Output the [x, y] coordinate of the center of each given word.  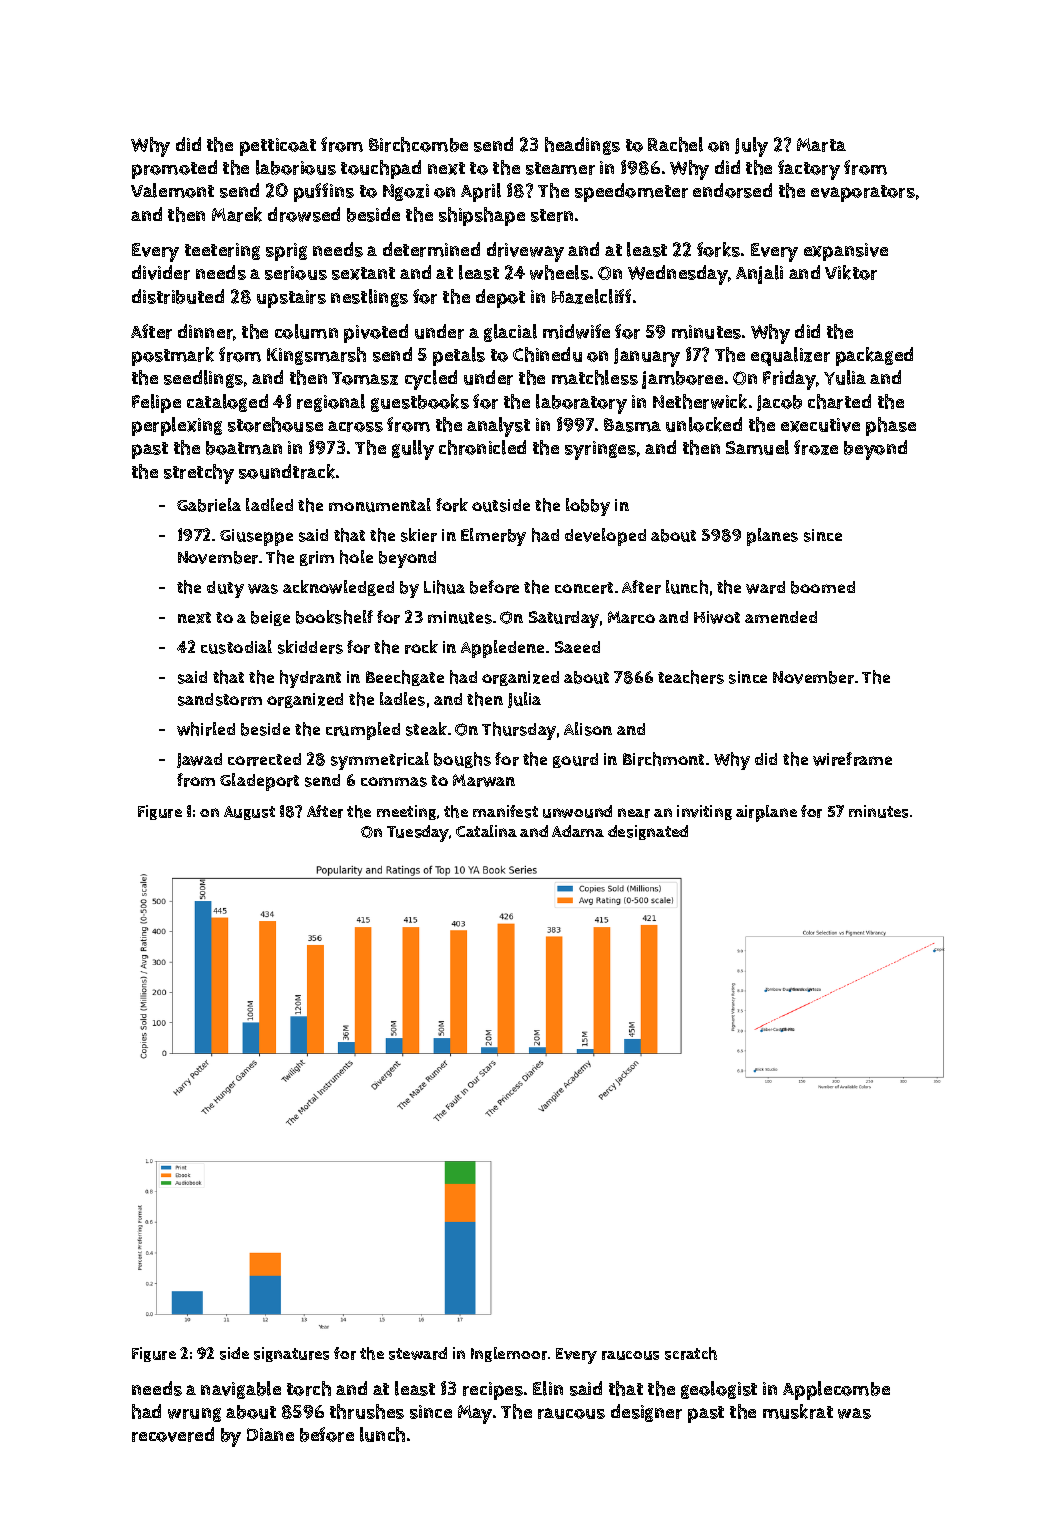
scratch [691, 1353]
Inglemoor [509, 1354]
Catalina [486, 831]
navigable [241, 1390]
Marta [821, 145]
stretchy [199, 474]
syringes [600, 450]
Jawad [199, 760]
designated [648, 832]
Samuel [757, 447]
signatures [291, 1354]
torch [309, 1388]
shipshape [482, 216]
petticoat [278, 147]
